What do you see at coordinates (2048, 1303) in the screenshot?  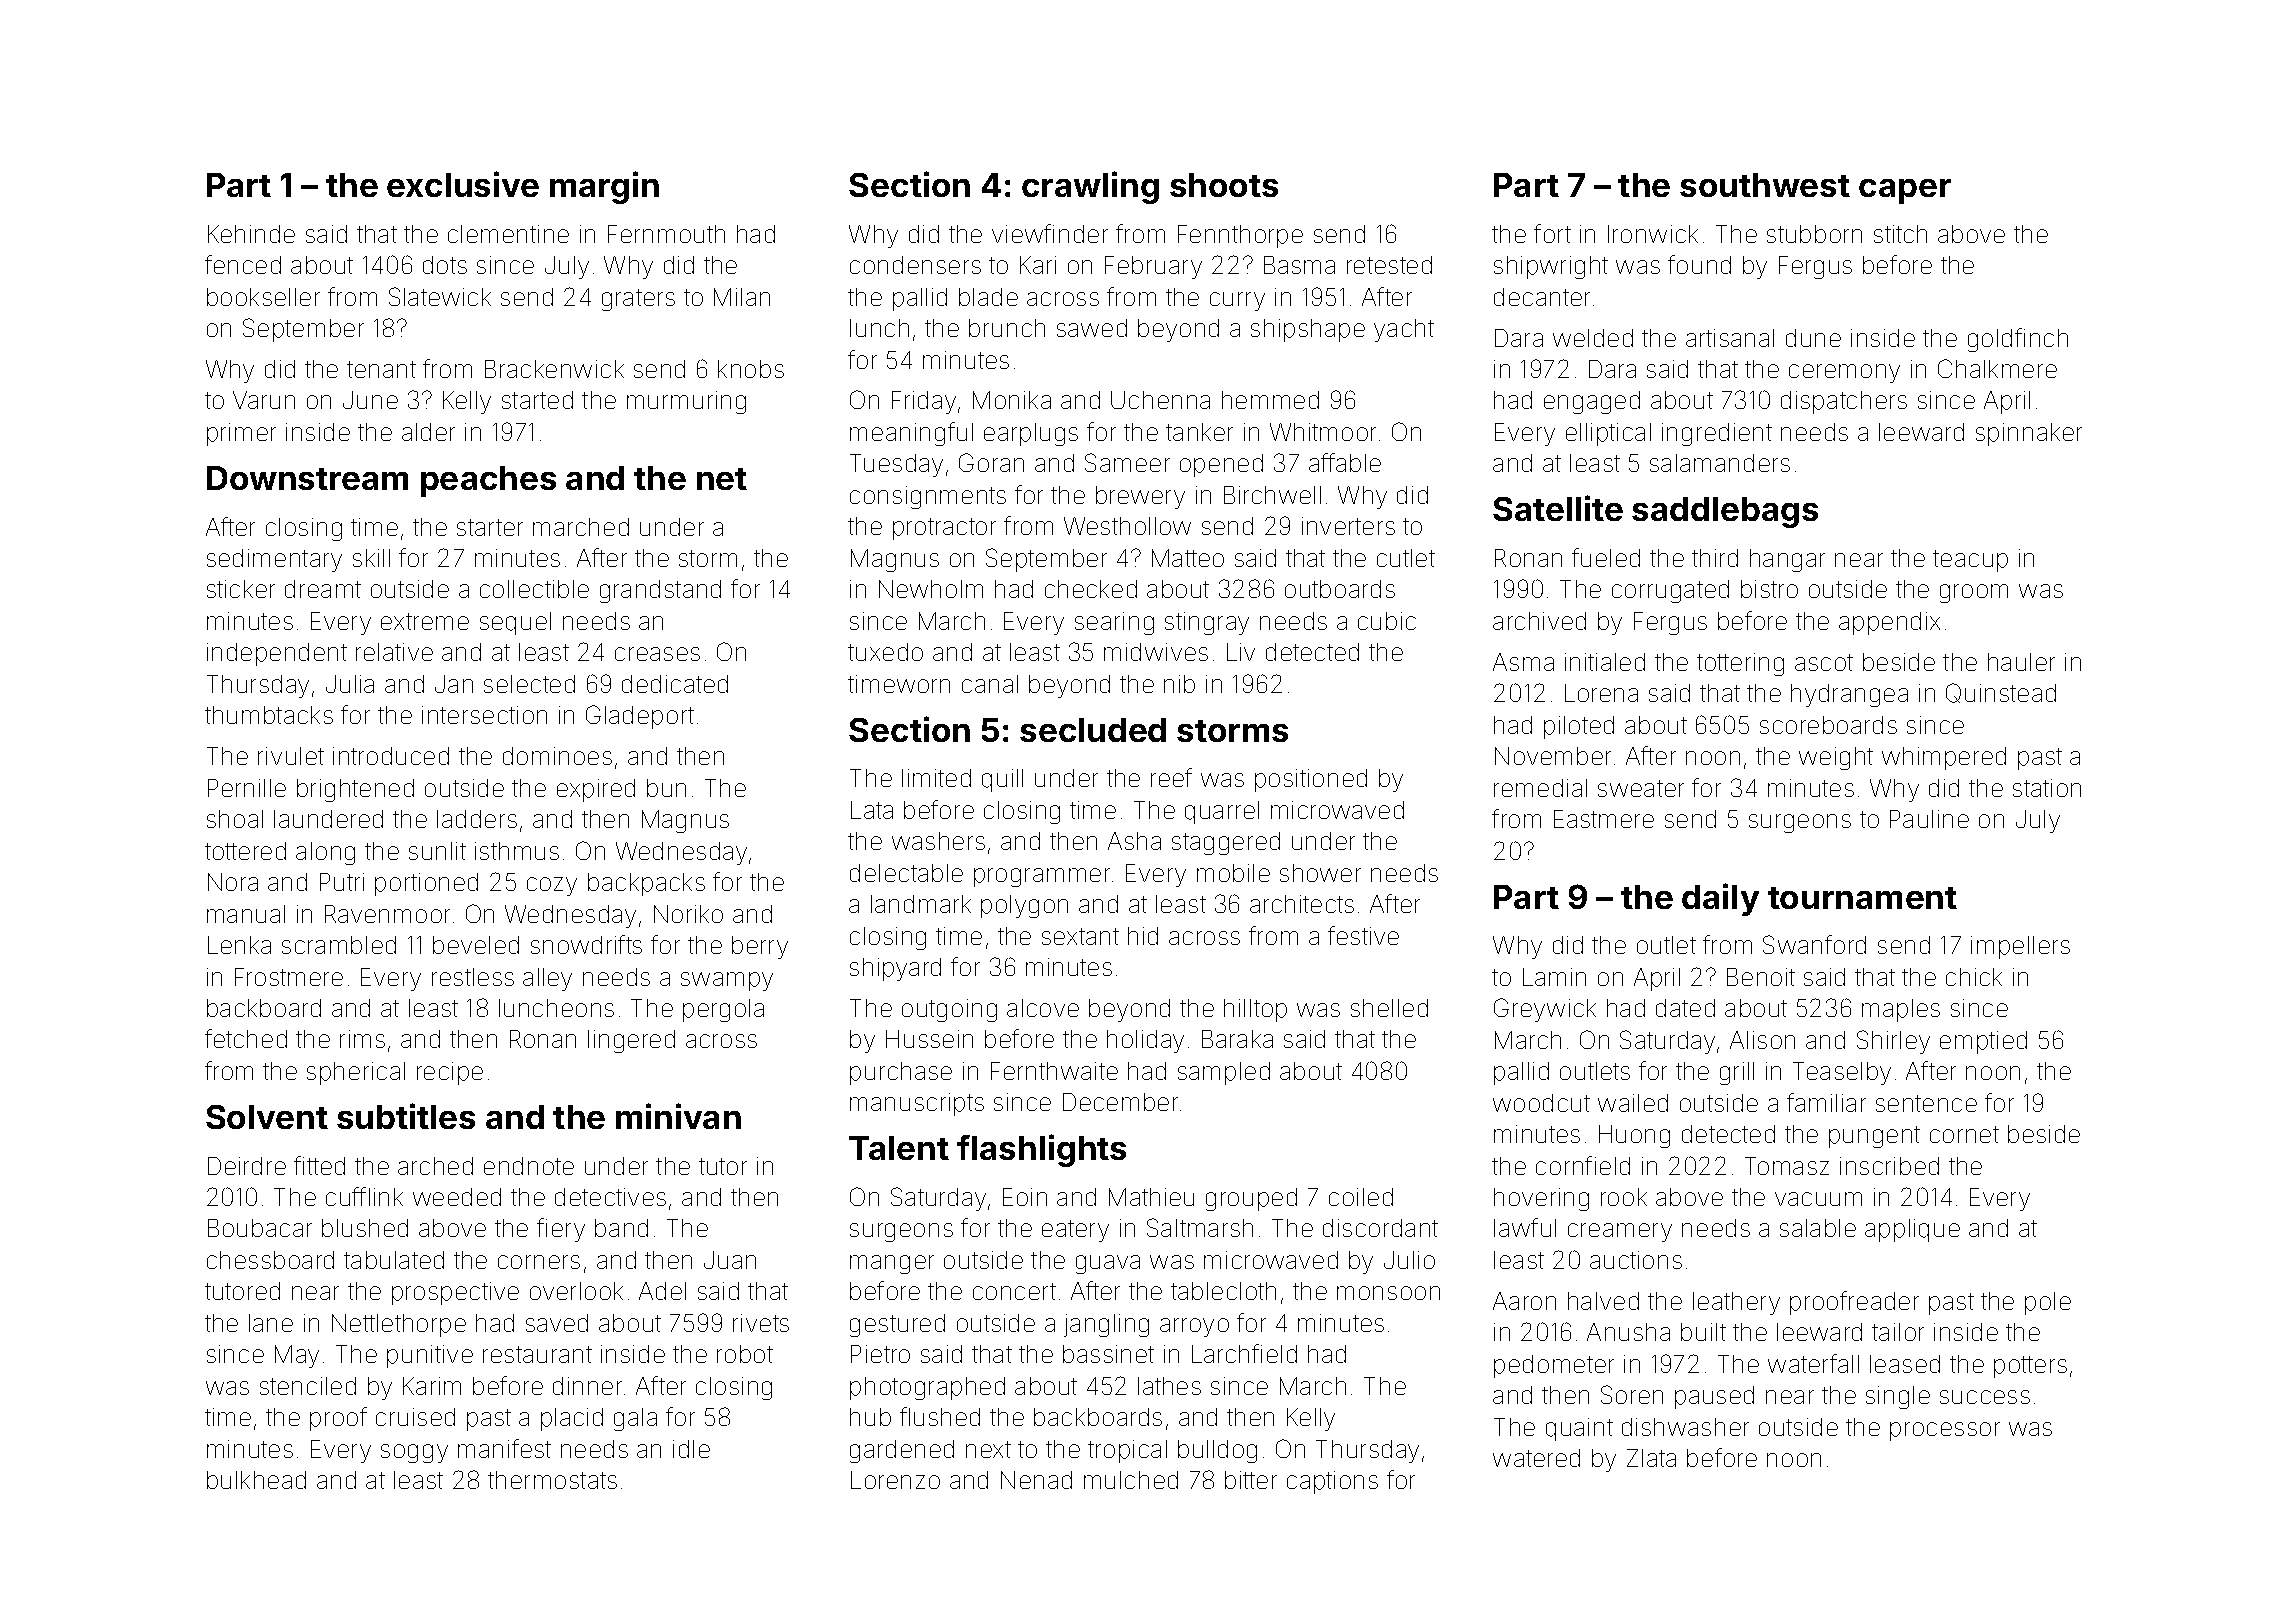 I see `pole` at bounding box center [2048, 1303].
